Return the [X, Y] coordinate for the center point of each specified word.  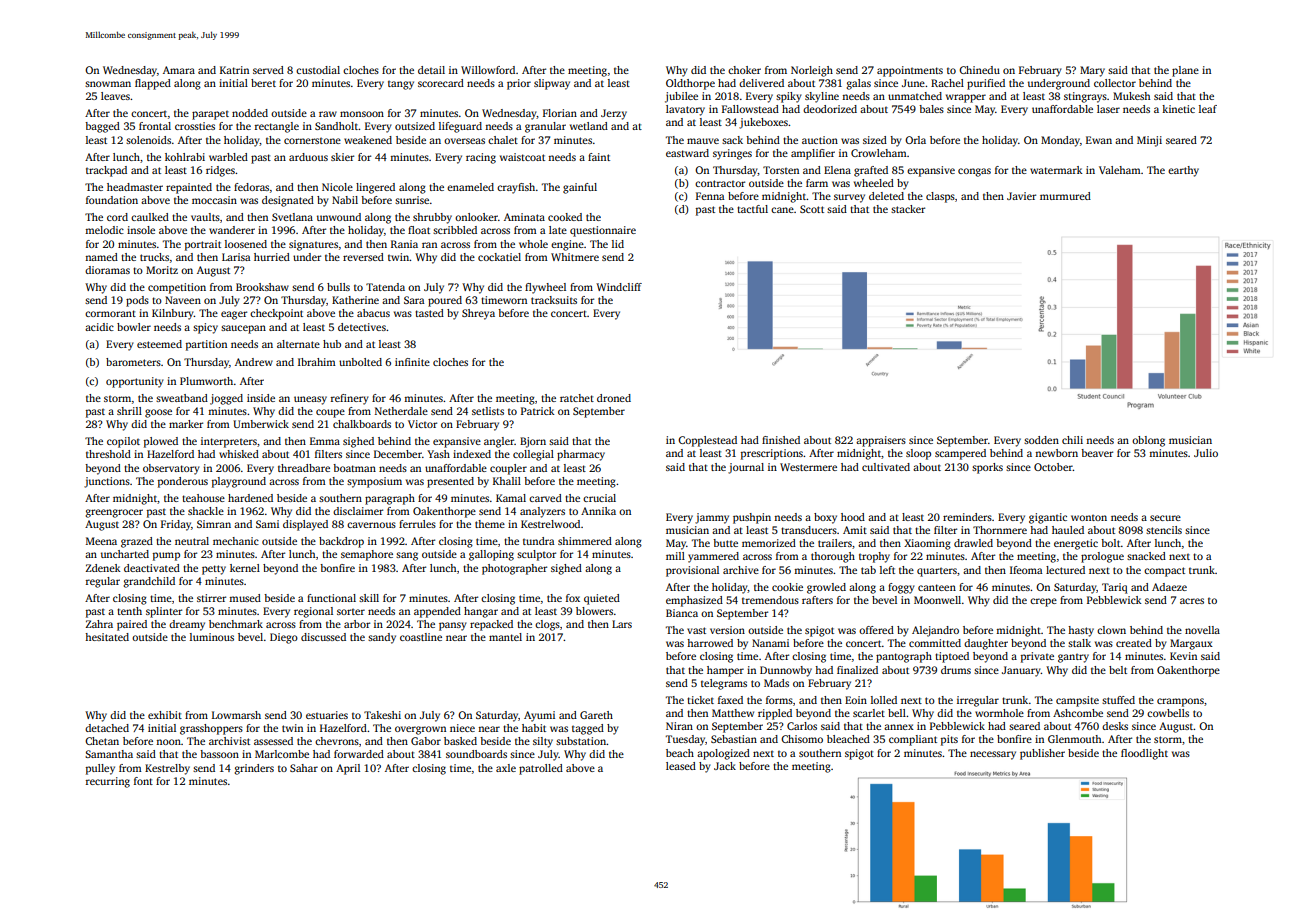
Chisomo [802, 739]
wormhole [999, 713]
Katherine [355, 300]
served [268, 70]
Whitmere [575, 257]
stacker [908, 209]
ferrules [417, 524]
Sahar [304, 768]
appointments [910, 71]
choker [744, 70]
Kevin [1183, 656]
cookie [787, 587]
